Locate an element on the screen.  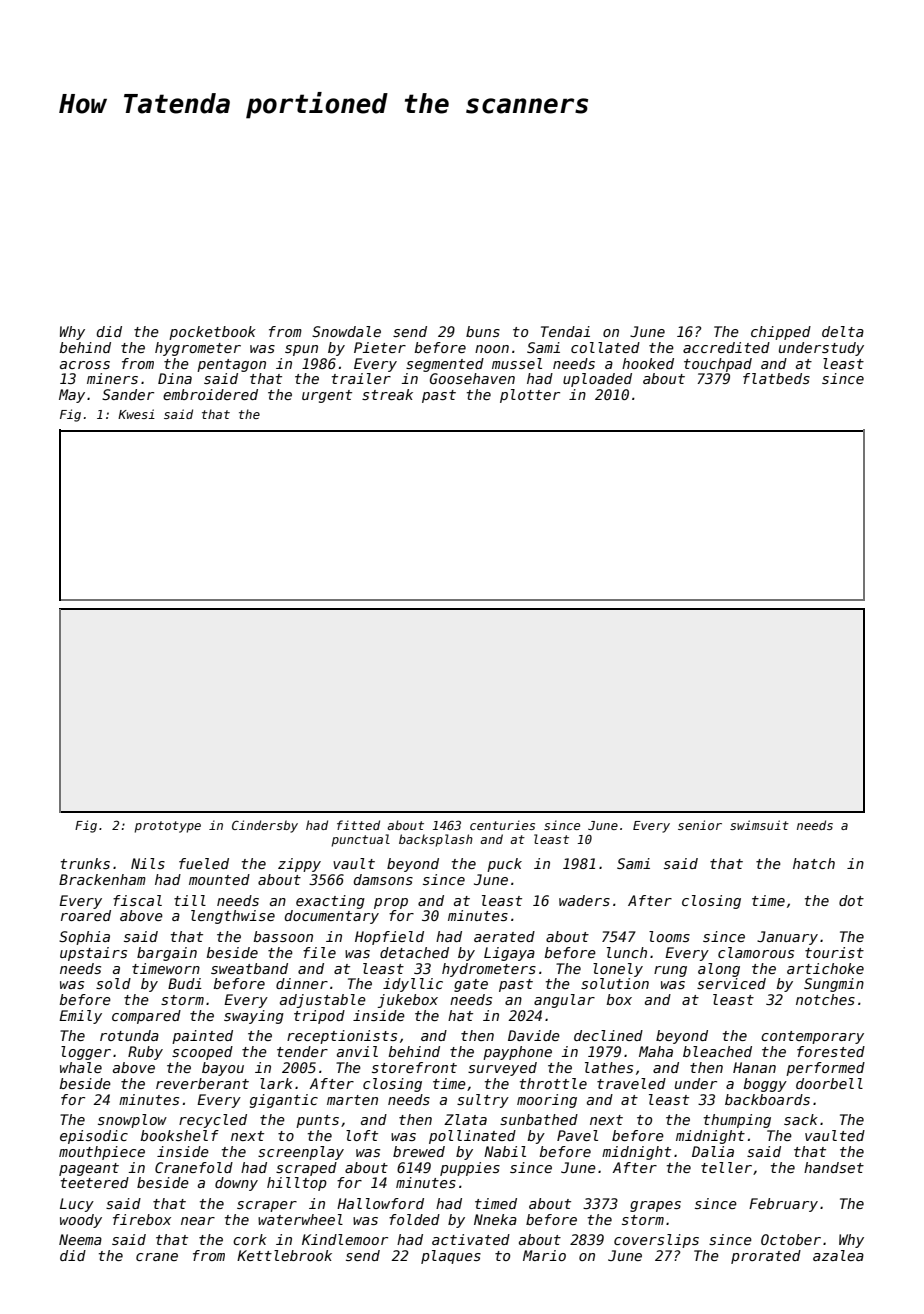
Tendai is located at coordinates (565, 331).
